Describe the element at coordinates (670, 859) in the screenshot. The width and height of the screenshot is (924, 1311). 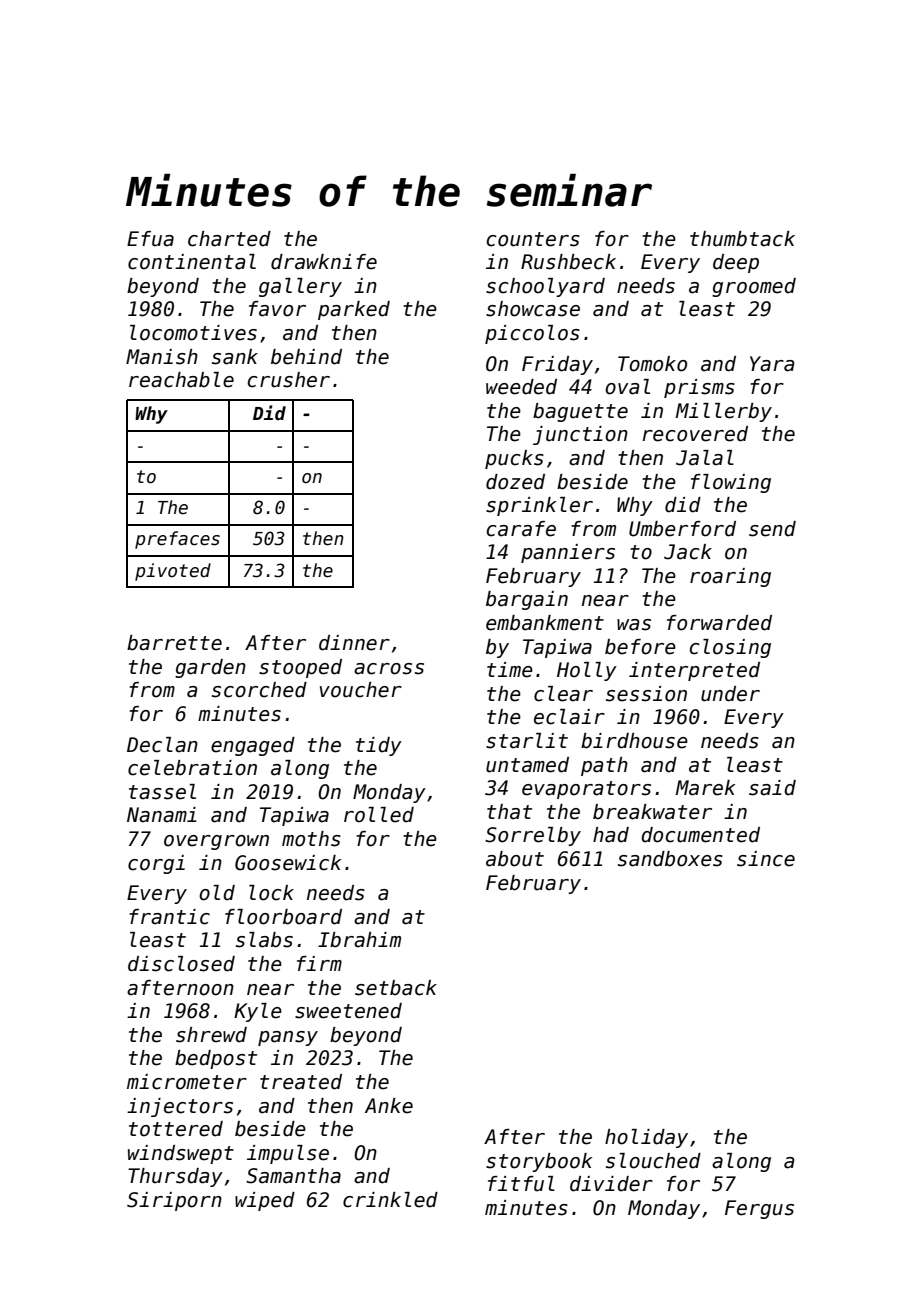
I see `sandboxes` at that location.
